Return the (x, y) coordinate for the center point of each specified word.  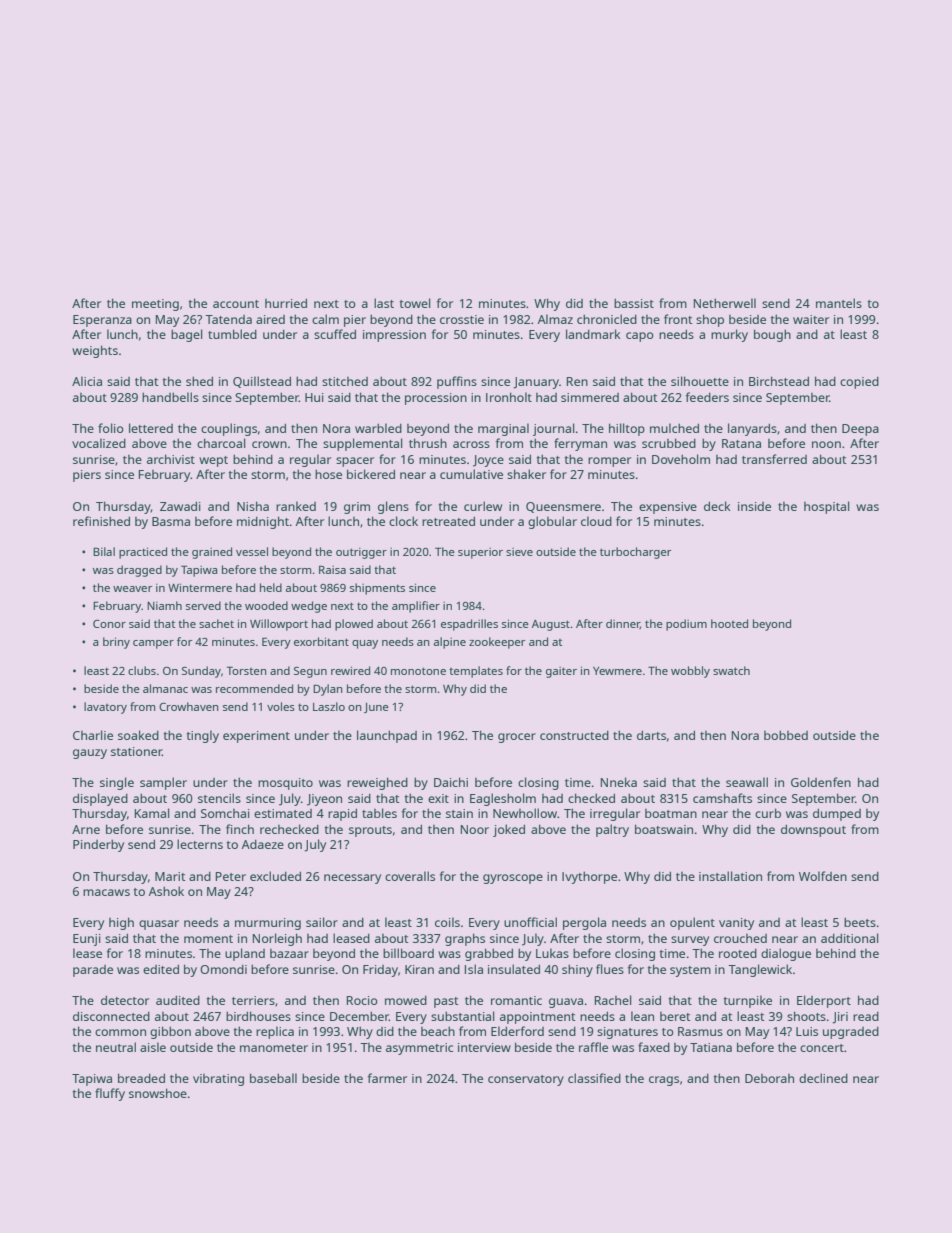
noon (826, 444)
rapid (342, 815)
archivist (171, 459)
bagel (187, 335)
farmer (387, 1078)
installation (730, 876)
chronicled (607, 319)
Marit (170, 876)
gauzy (90, 754)
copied (859, 383)
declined (823, 1078)
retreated (448, 521)
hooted (729, 623)
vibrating (218, 1080)
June (376, 708)
